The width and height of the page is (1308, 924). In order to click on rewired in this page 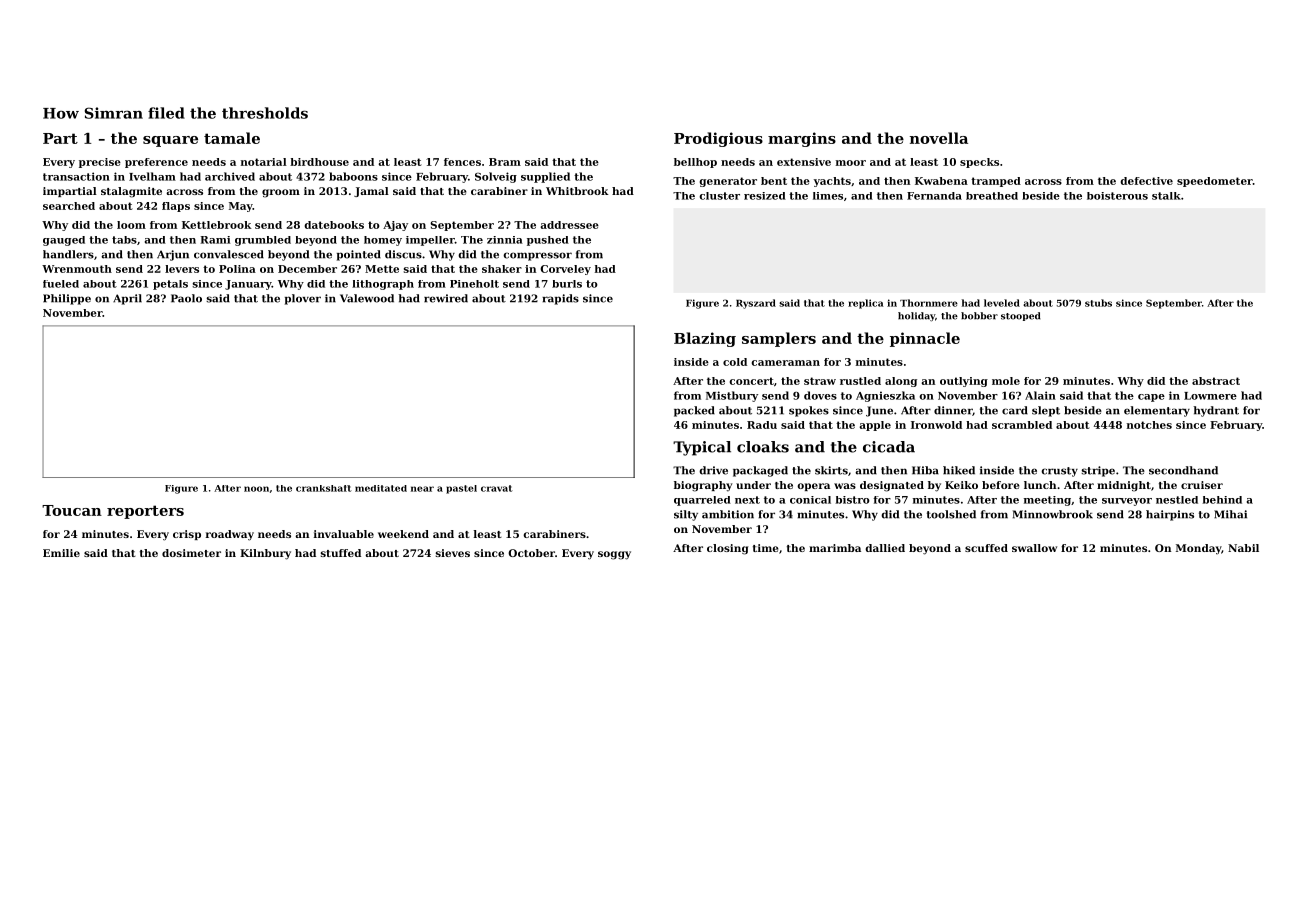, I will do `click(446, 298)`.
